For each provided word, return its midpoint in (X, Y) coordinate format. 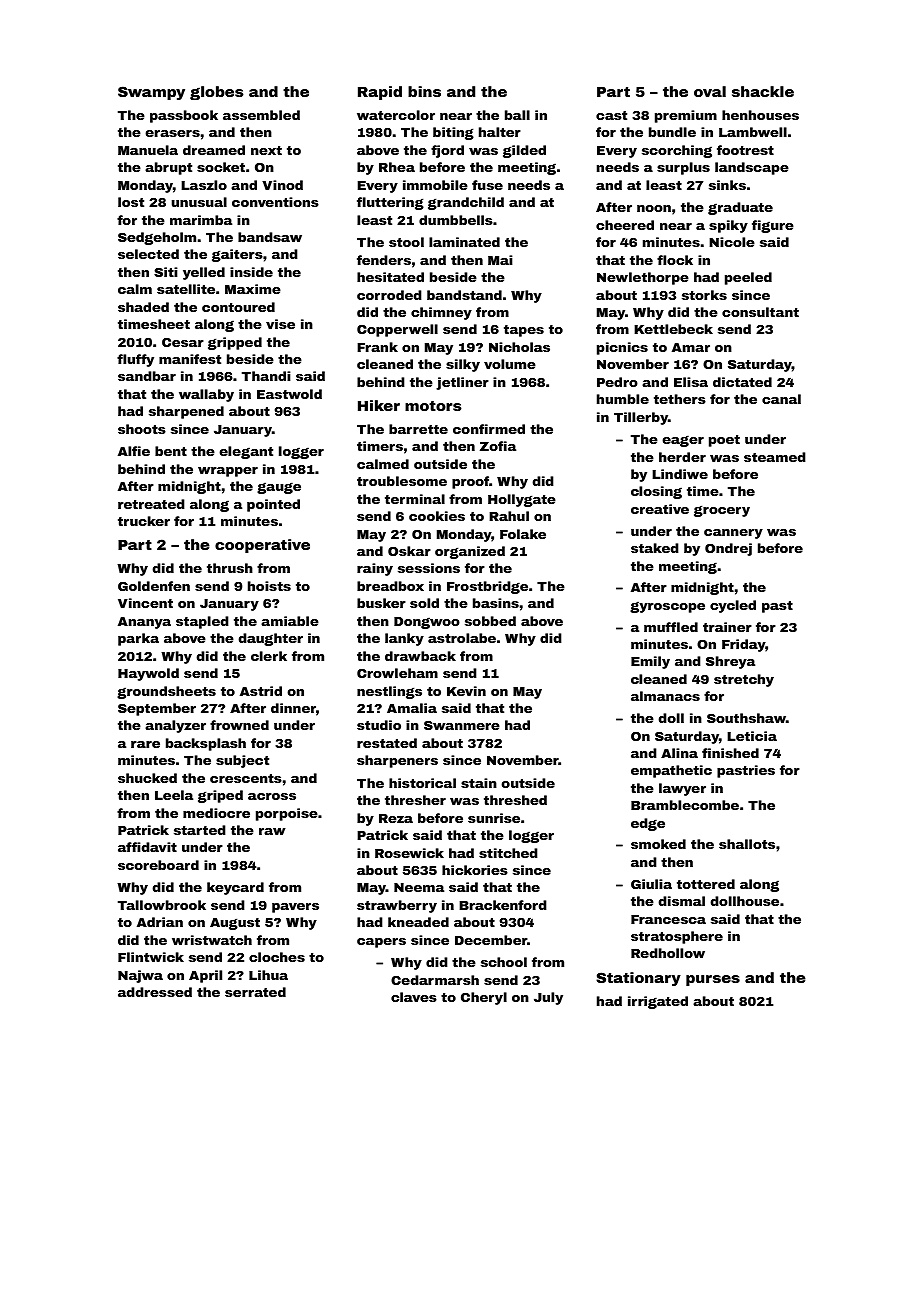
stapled (202, 622)
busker (381, 603)
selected (148, 254)
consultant (760, 312)
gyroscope (667, 607)
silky (463, 365)
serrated (255, 992)
